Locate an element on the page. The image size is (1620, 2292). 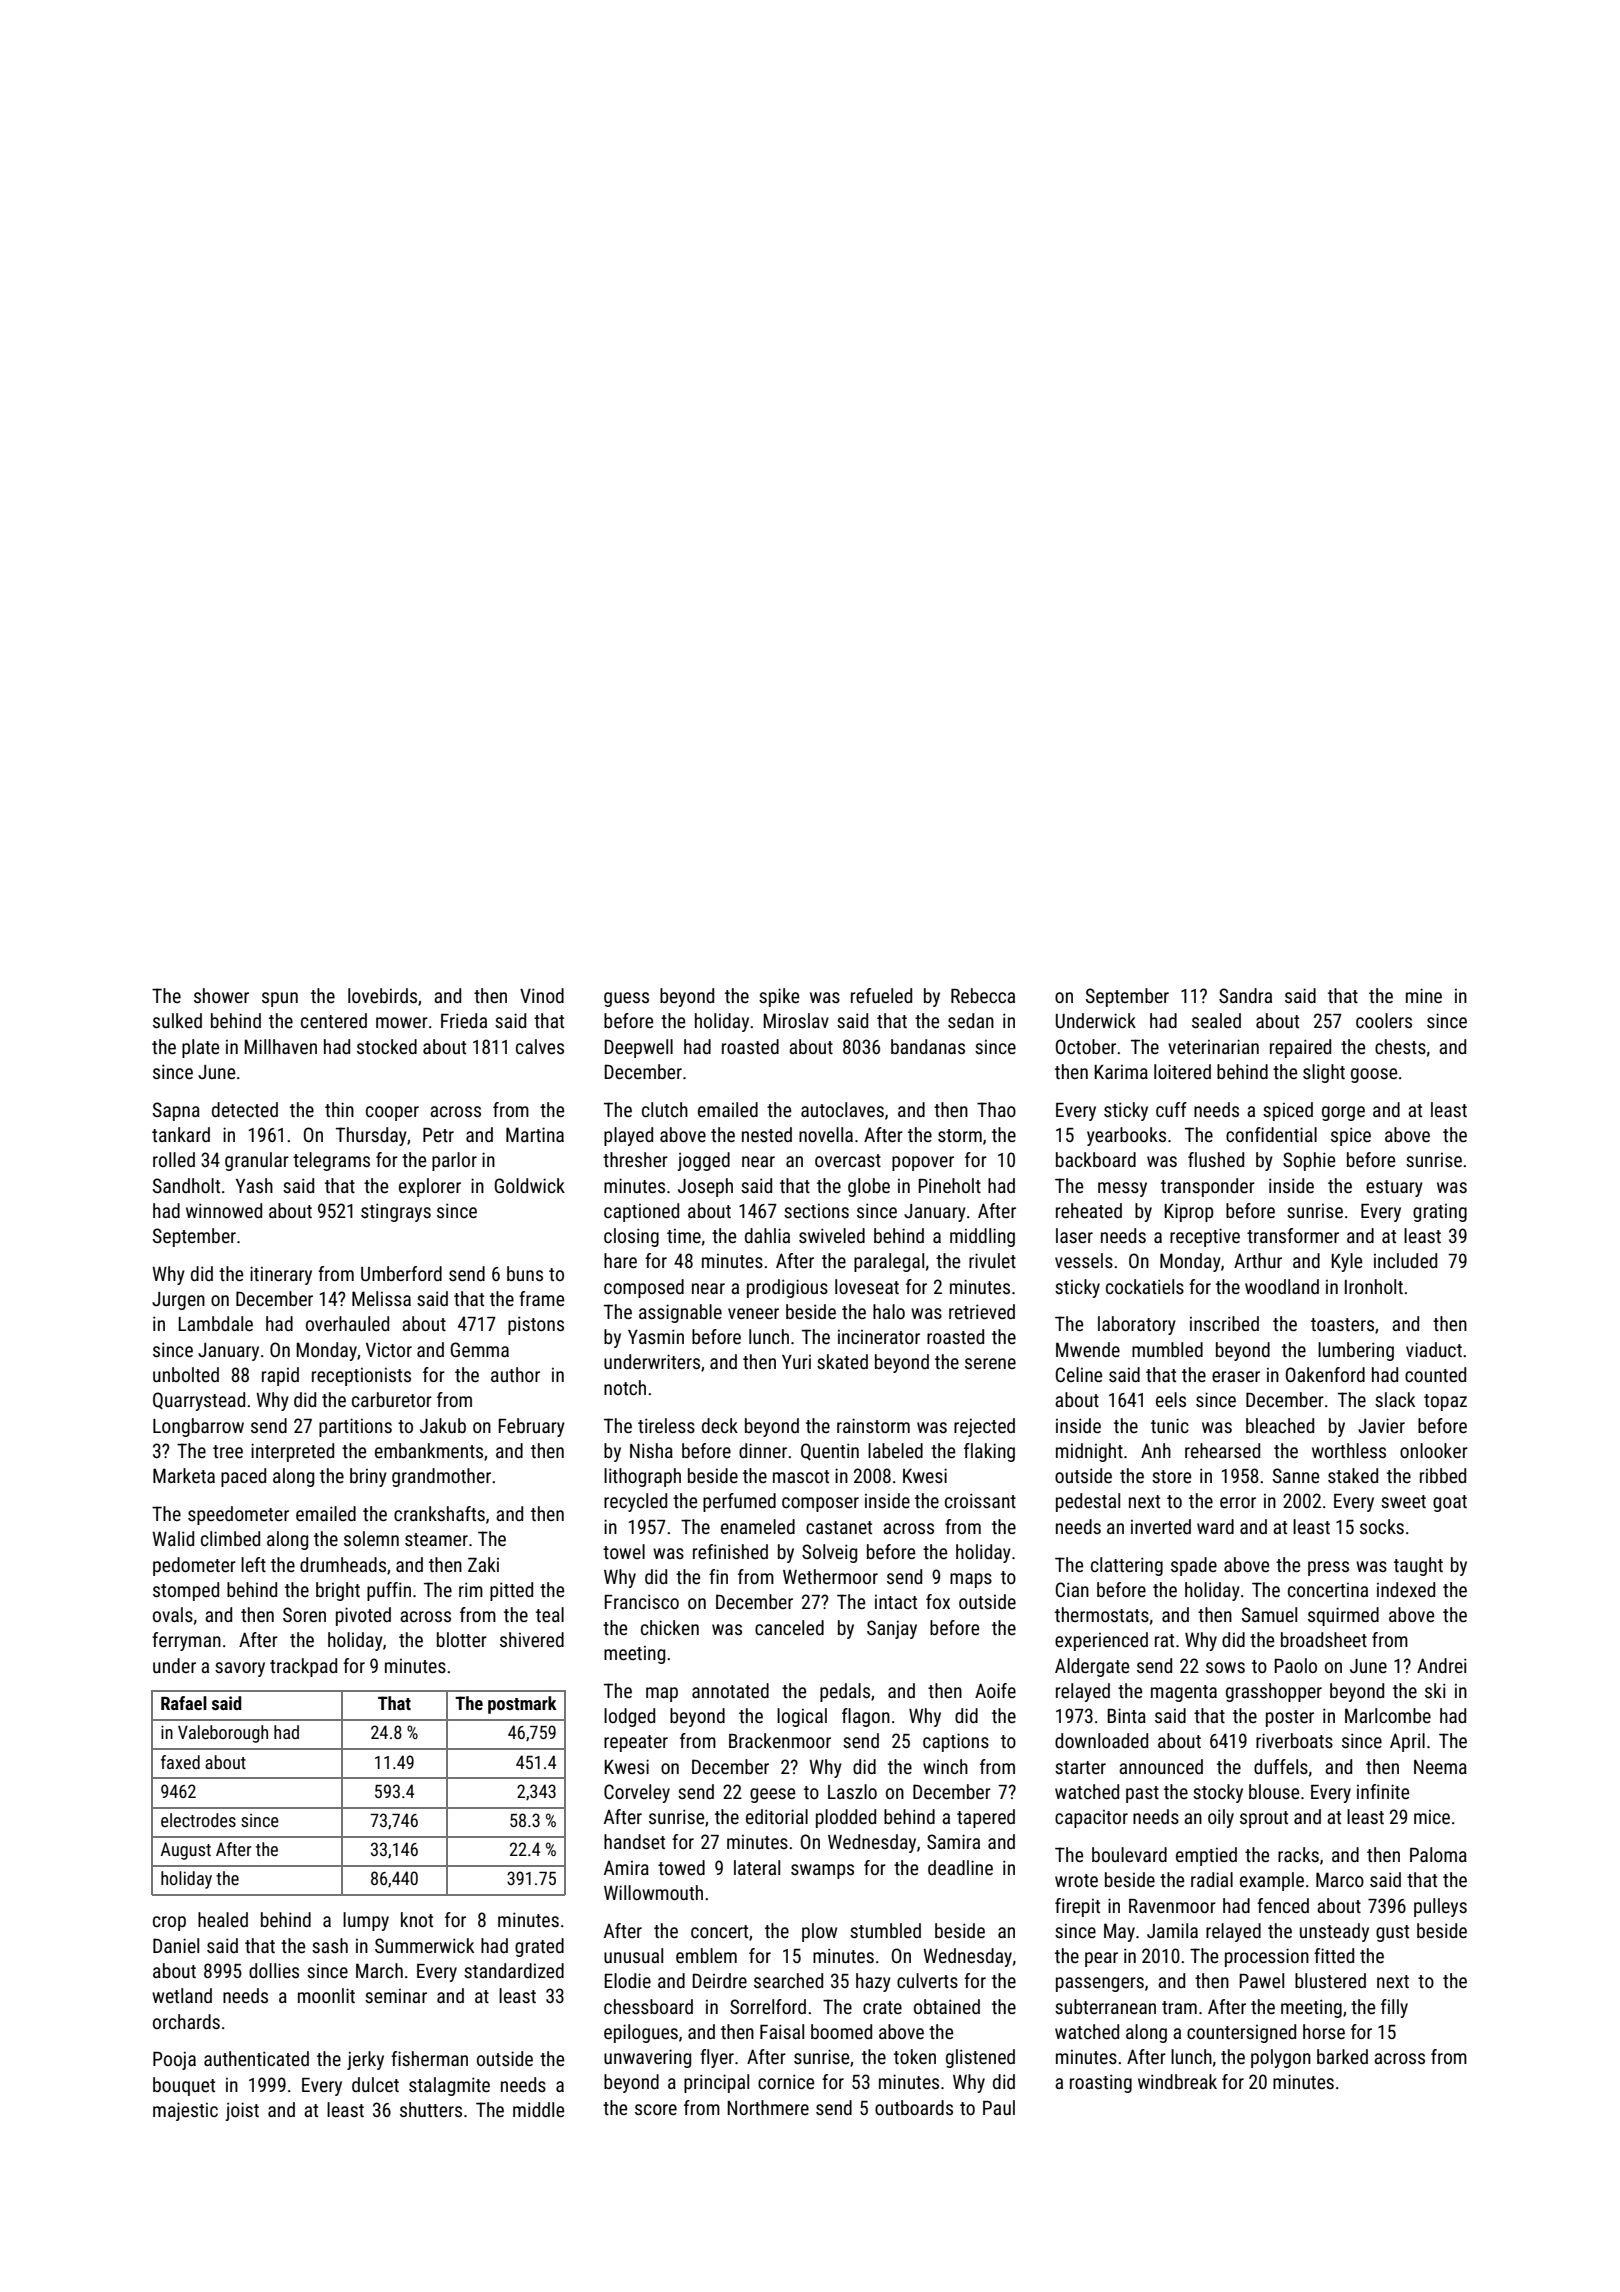
geese is located at coordinates (772, 1795).
